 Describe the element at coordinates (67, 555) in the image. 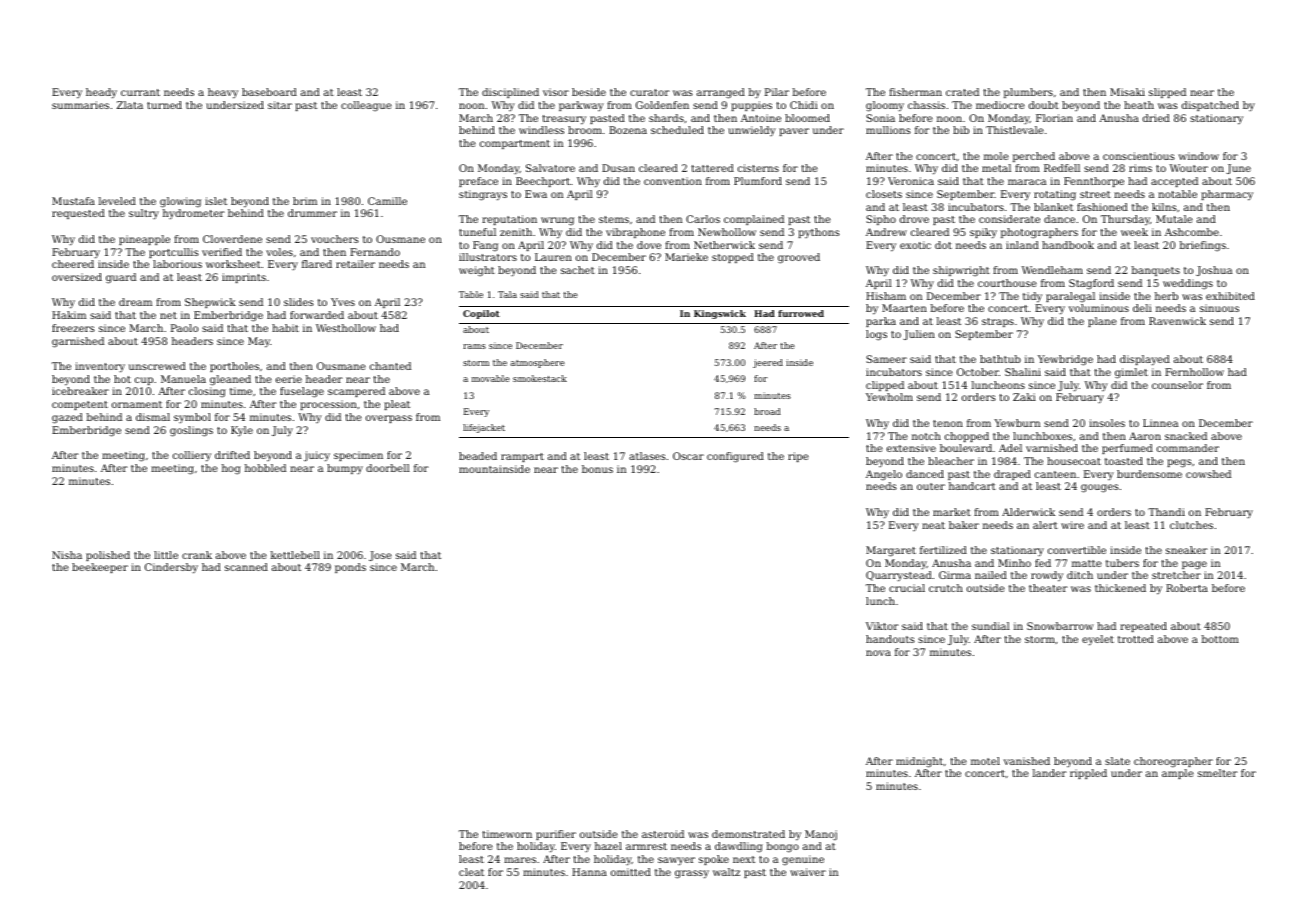

I see `Nisha` at that location.
